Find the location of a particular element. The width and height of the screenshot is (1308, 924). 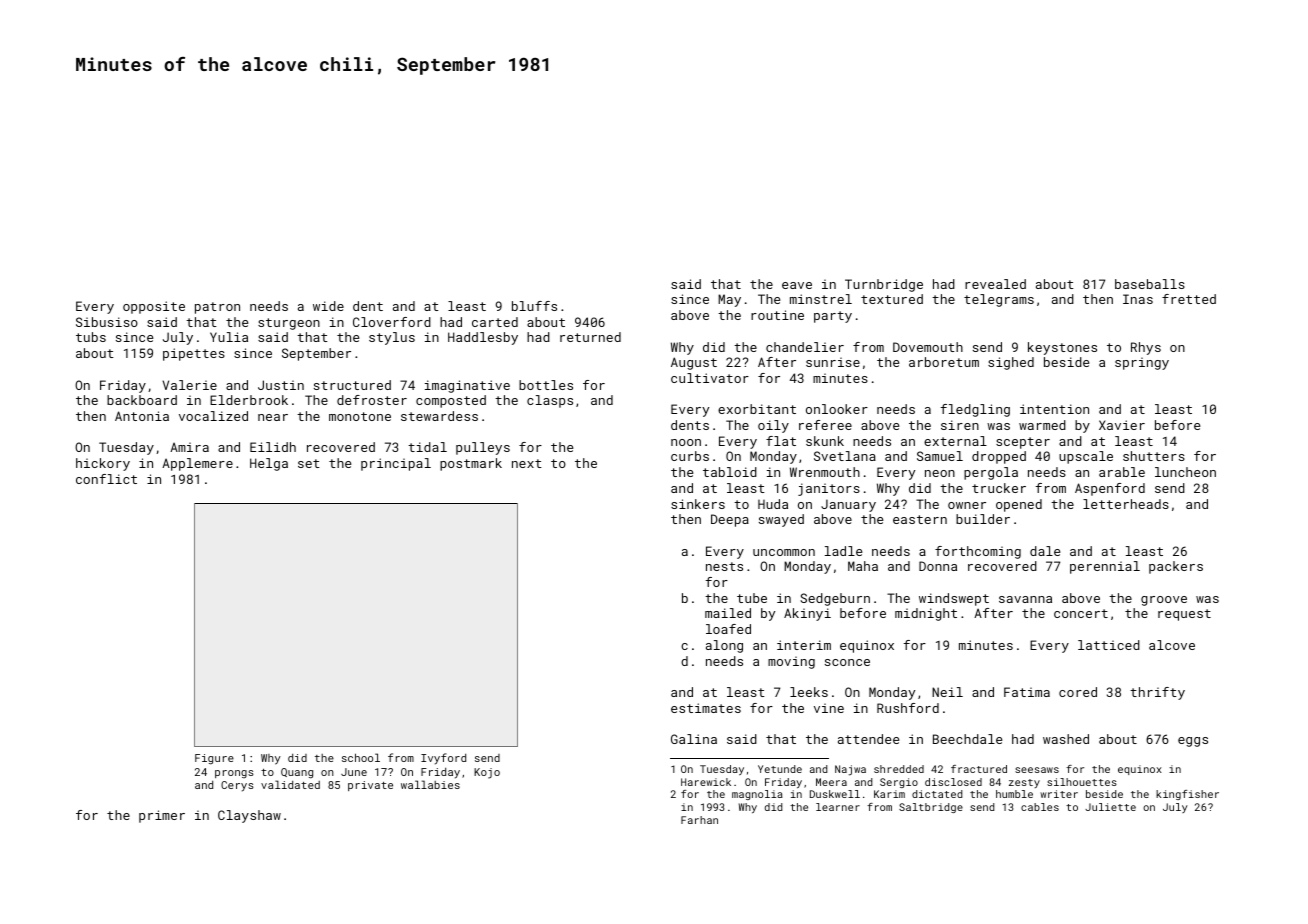

bluffs is located at coordinates (534, 306).
